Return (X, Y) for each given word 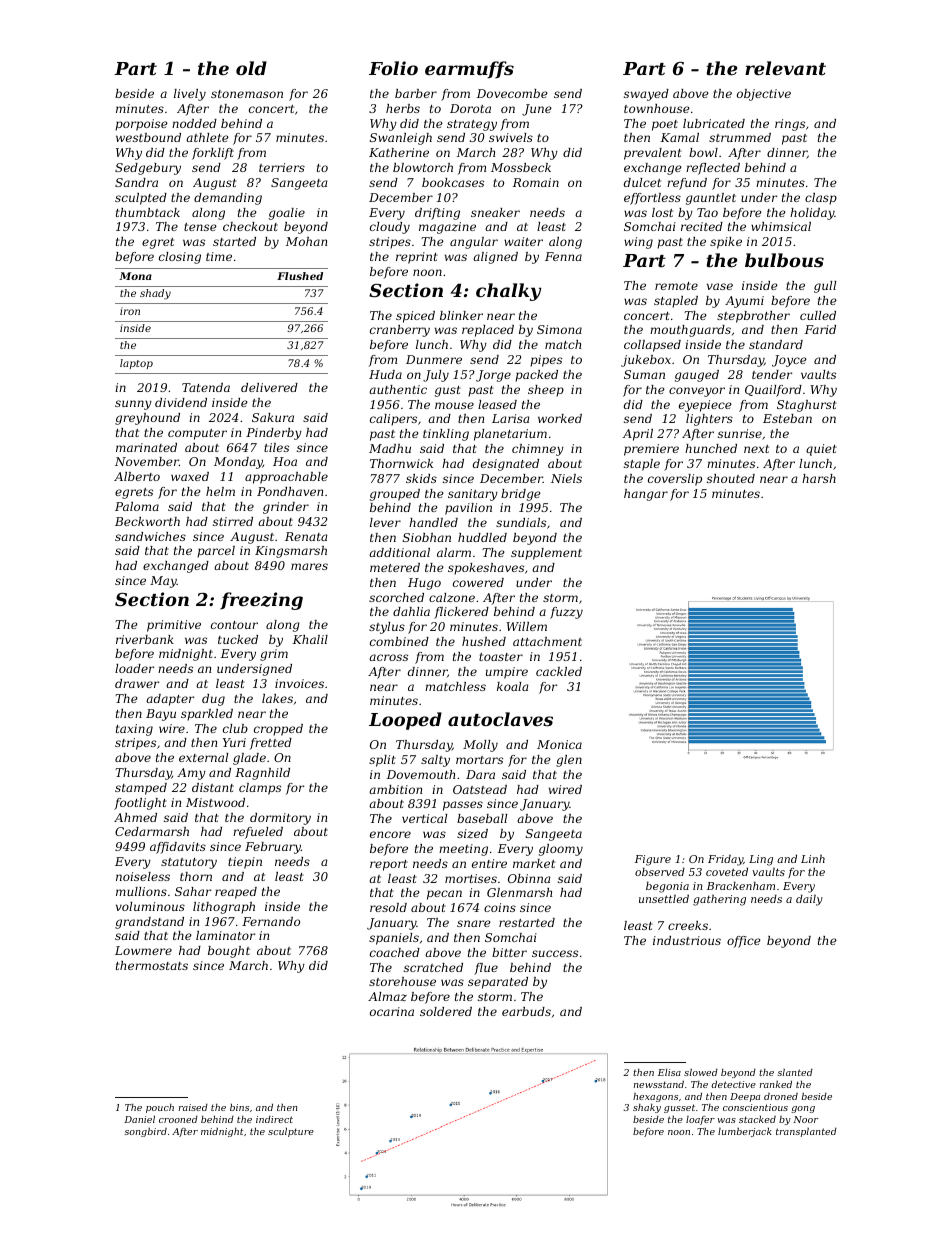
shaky (647, 1108)
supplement (546, 554)
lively (190, 95)
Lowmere (143, 950)
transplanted (806, 1132)
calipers (393, 420)
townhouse (657, 108)
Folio (393, 68)
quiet (821, 450)
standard (776, 344)
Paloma (137, 506)
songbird (145, 1132)
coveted (727, 871)
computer (197, 434)
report (389, 865)
